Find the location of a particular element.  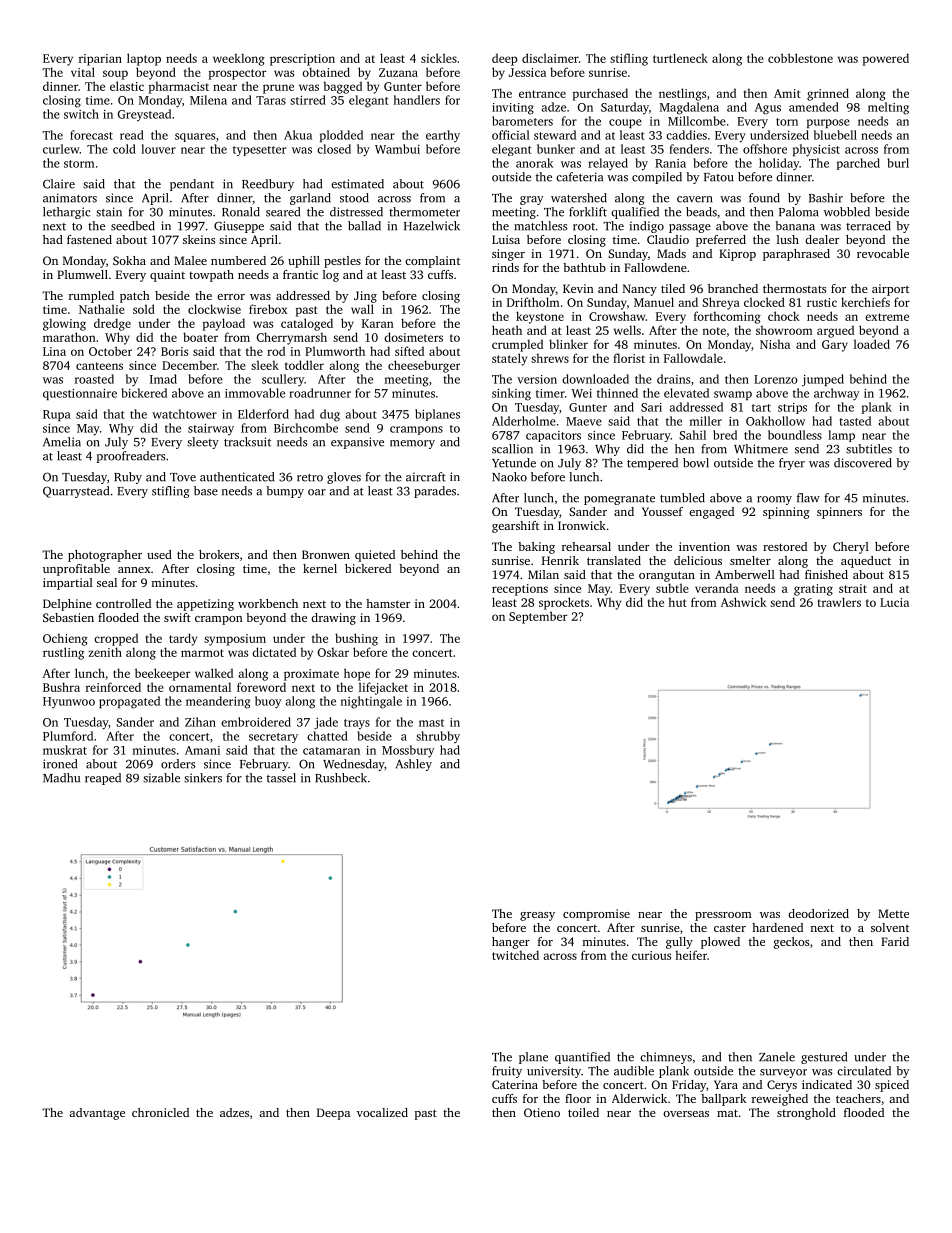

tasted is located at coordinates (855, 421).
